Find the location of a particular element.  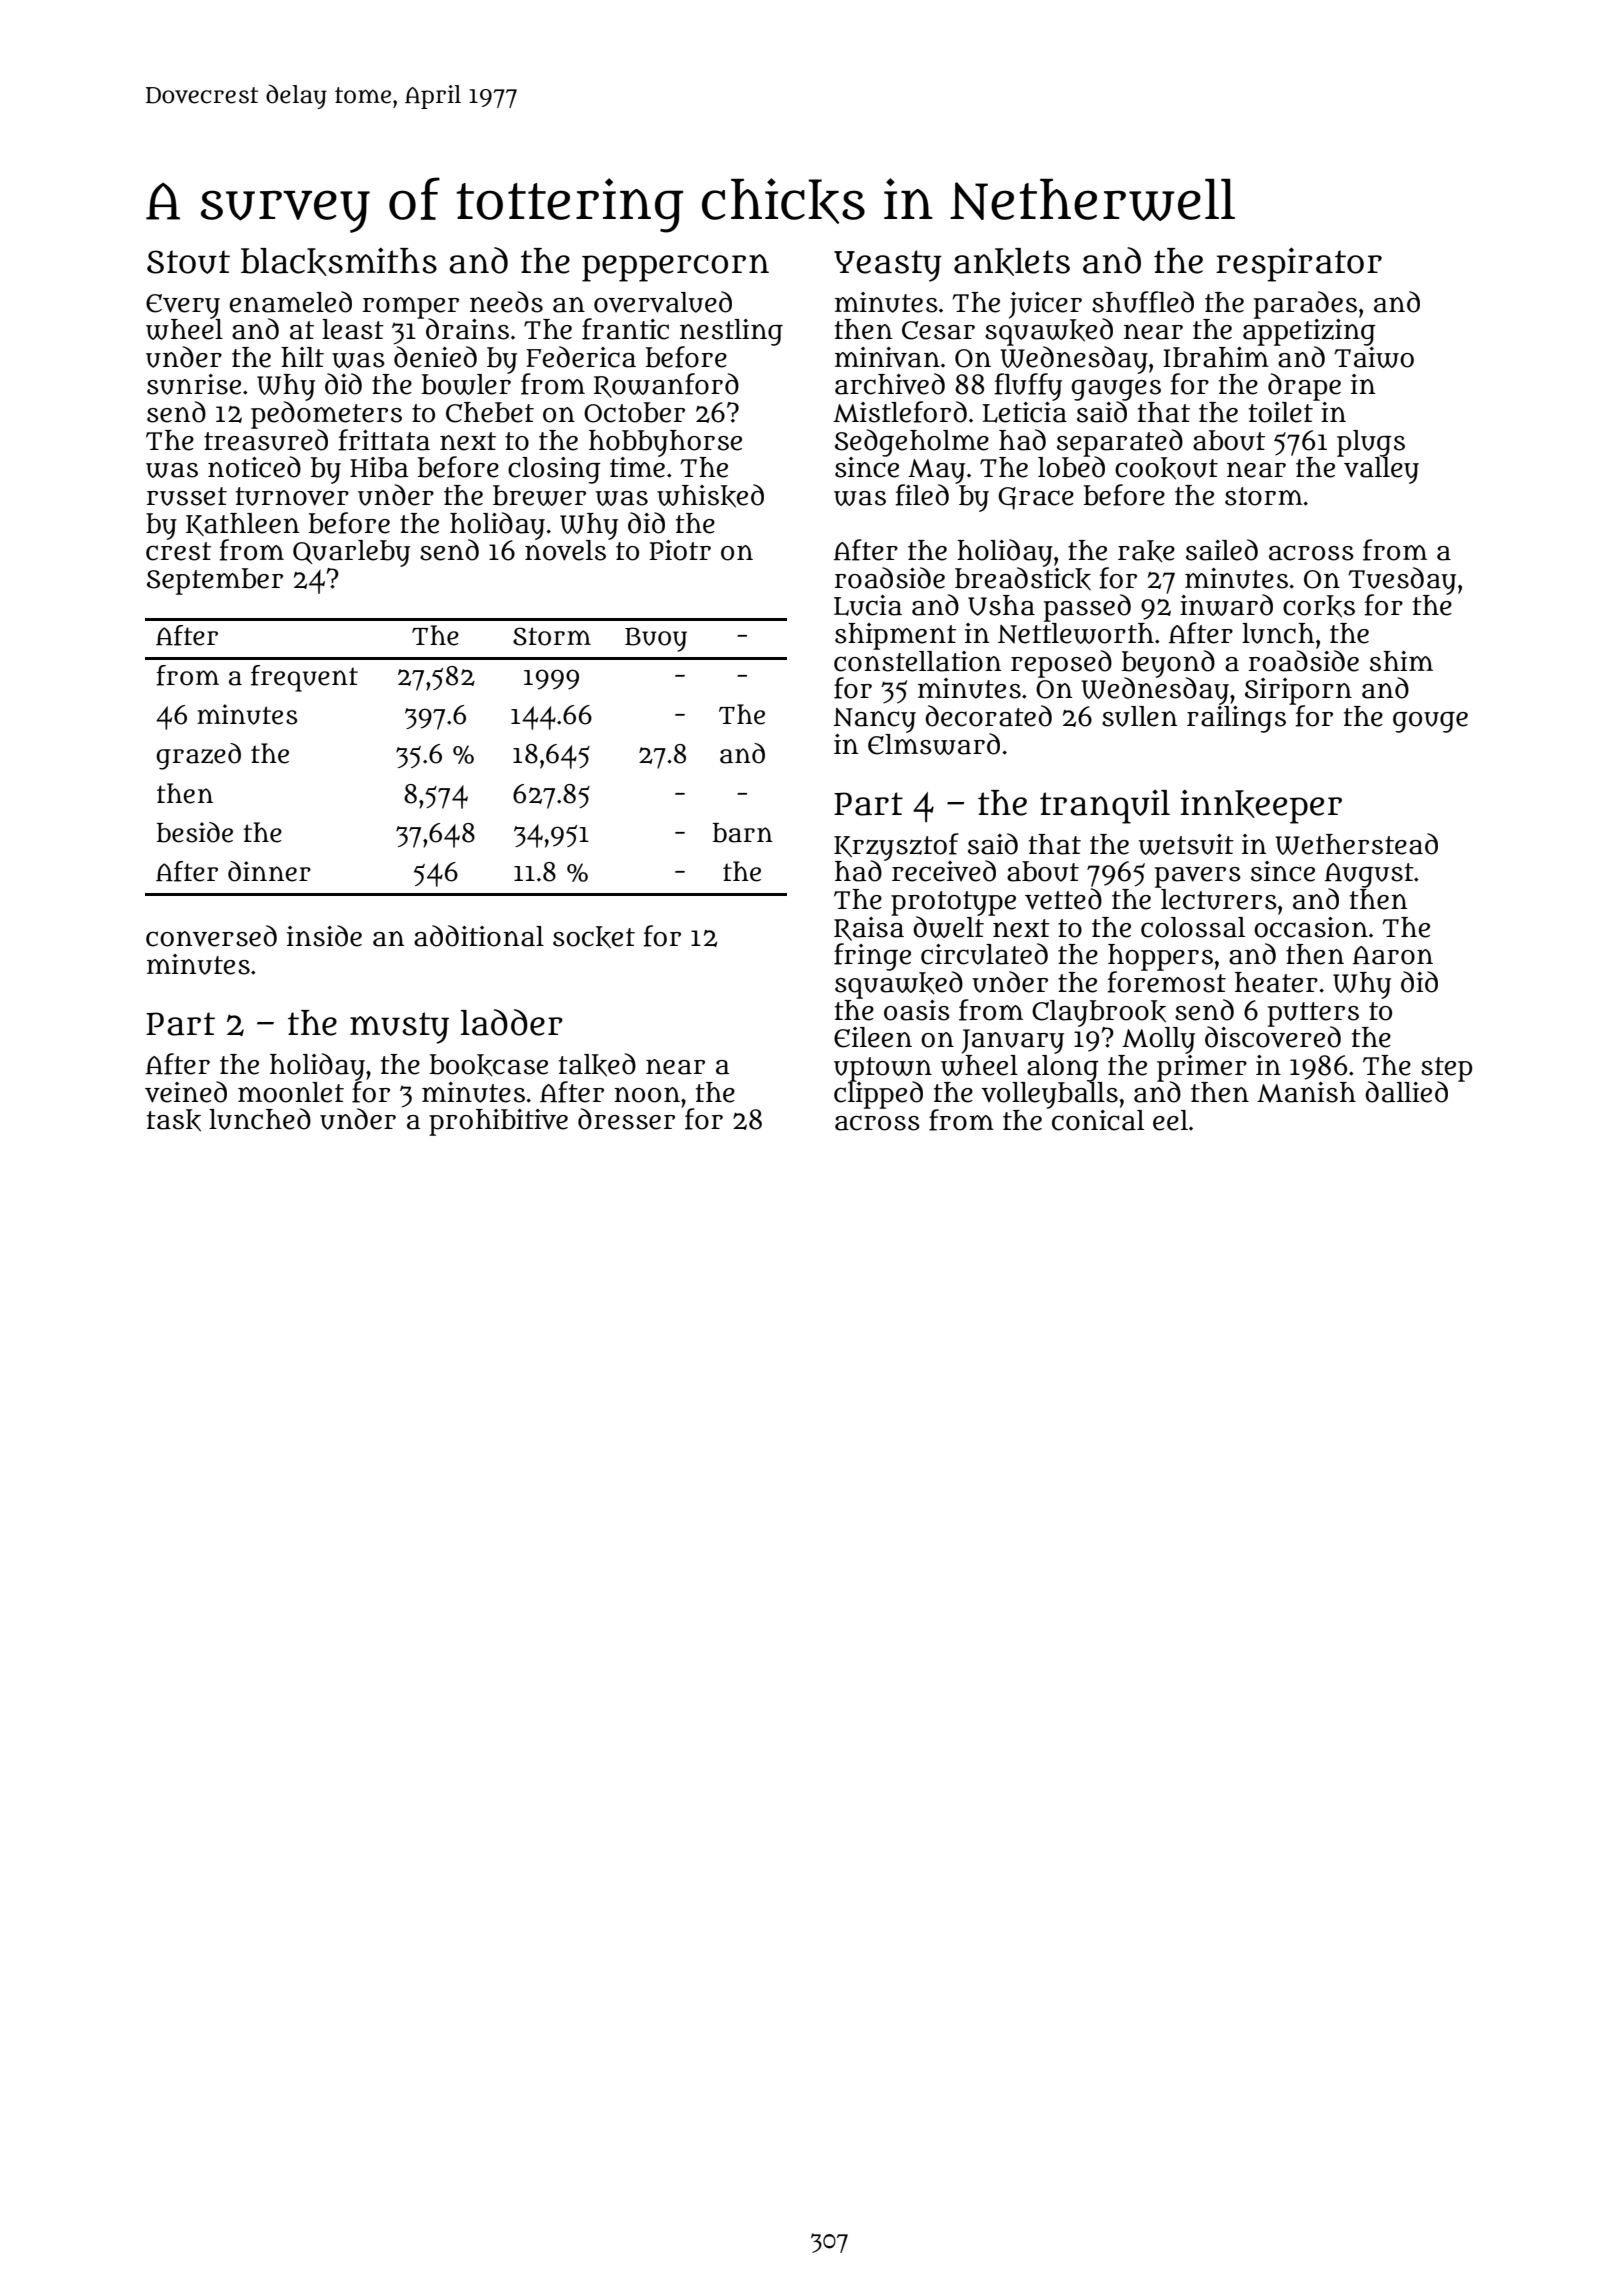

dinner is located at coordinates (269, 871).
